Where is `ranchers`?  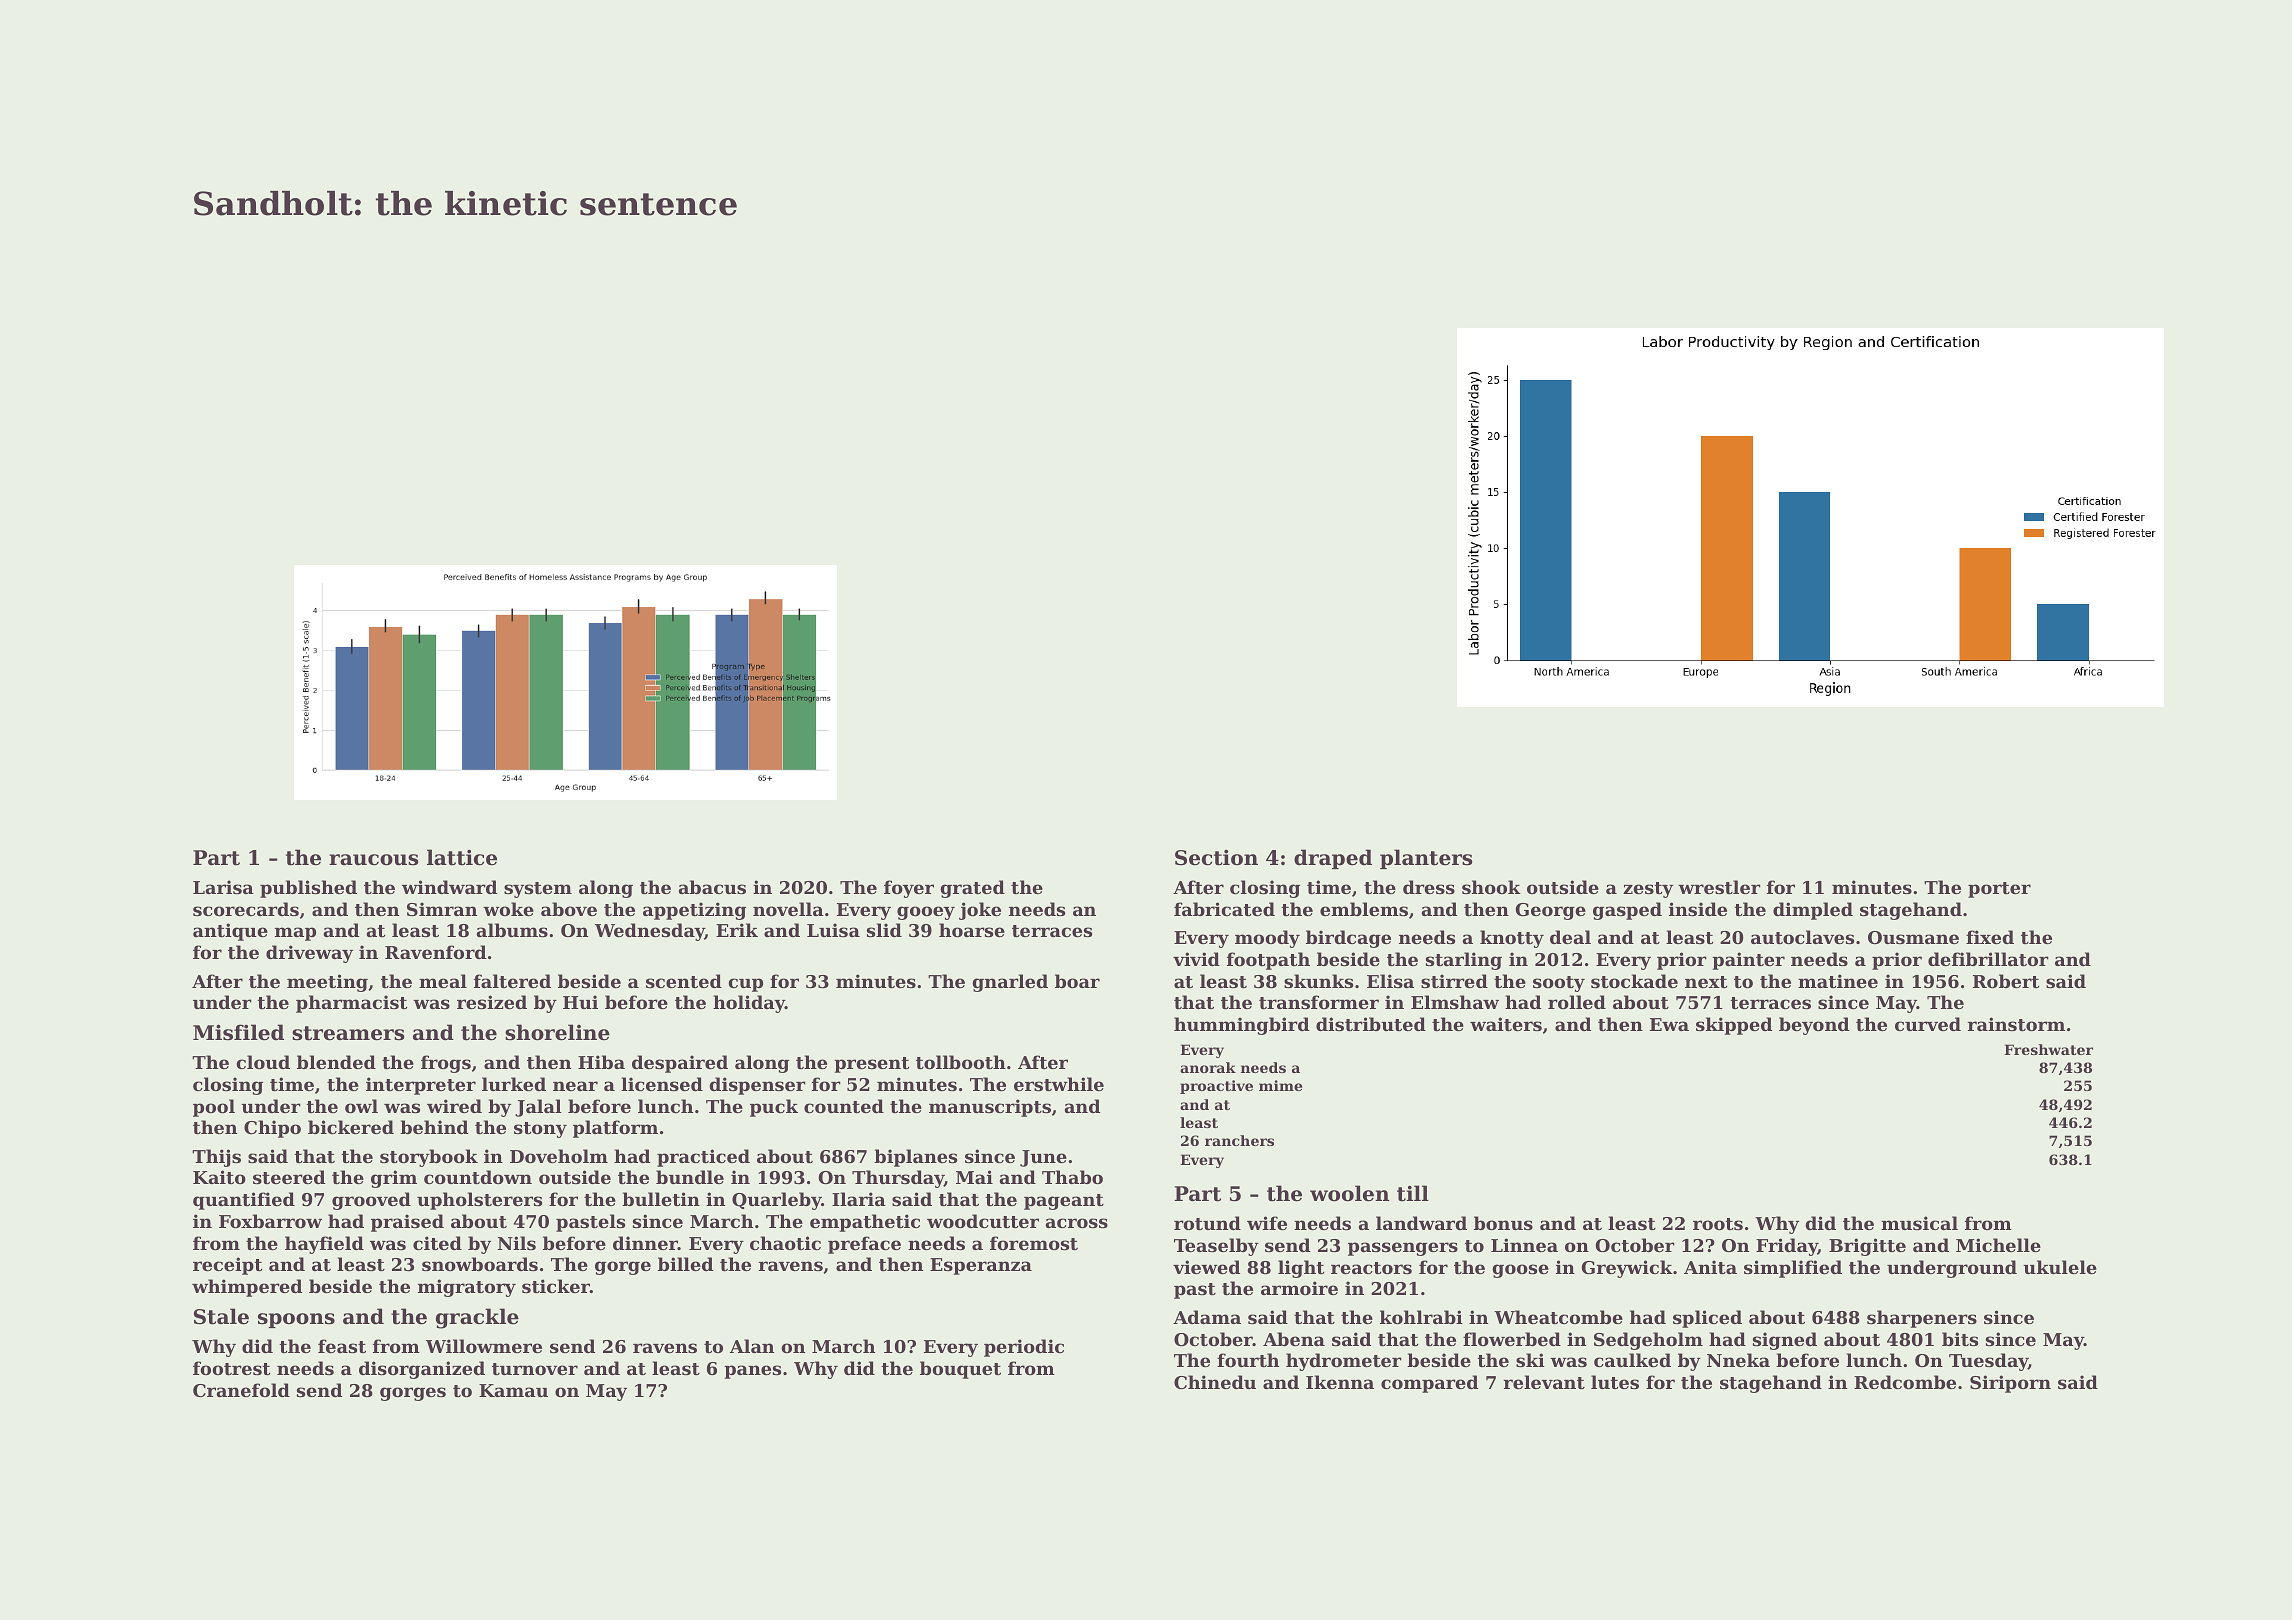 ranchers is located at coordinates (1239, 1140).
